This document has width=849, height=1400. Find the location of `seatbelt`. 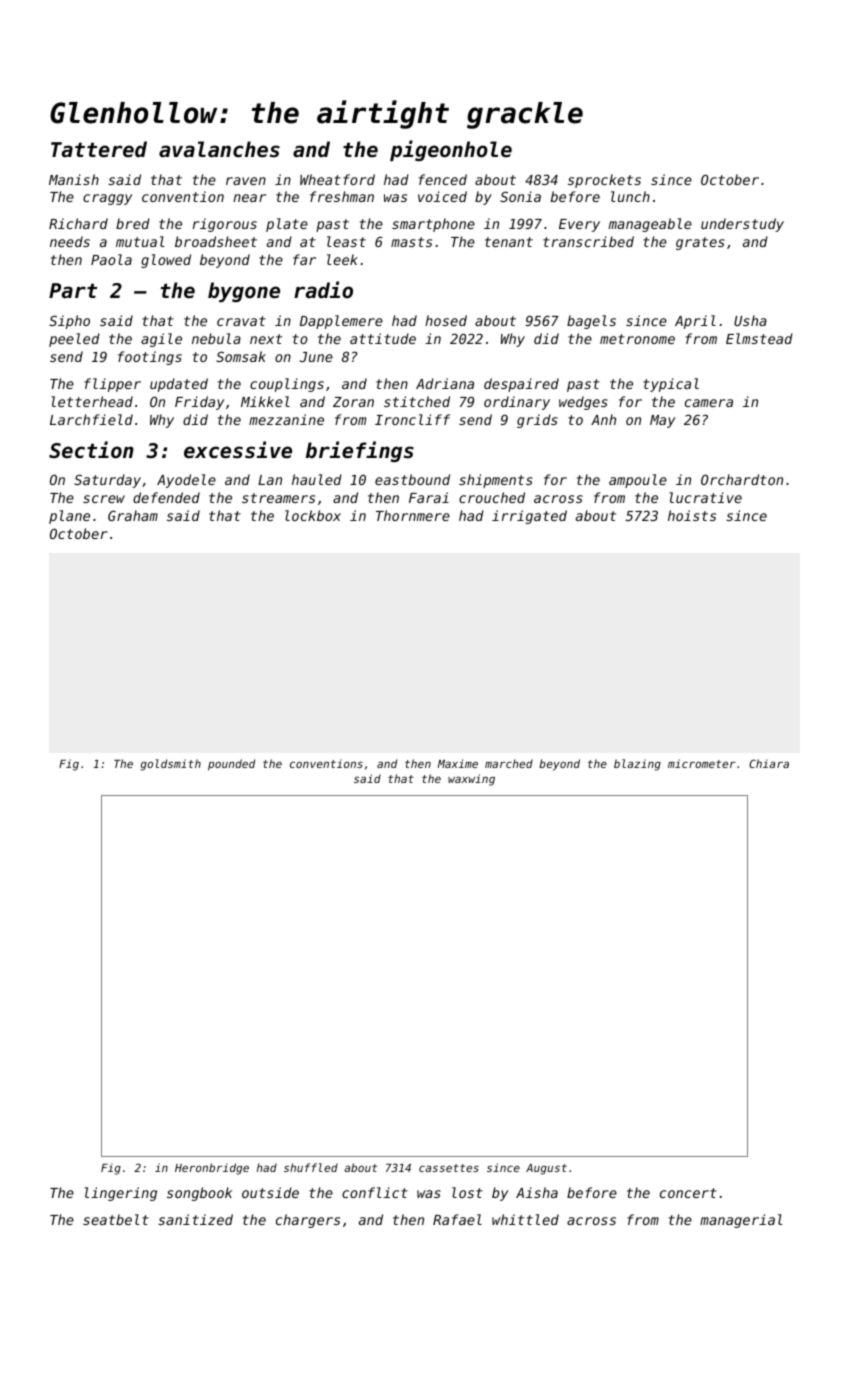

seatbelt is located at coordinates (116, 1219).
